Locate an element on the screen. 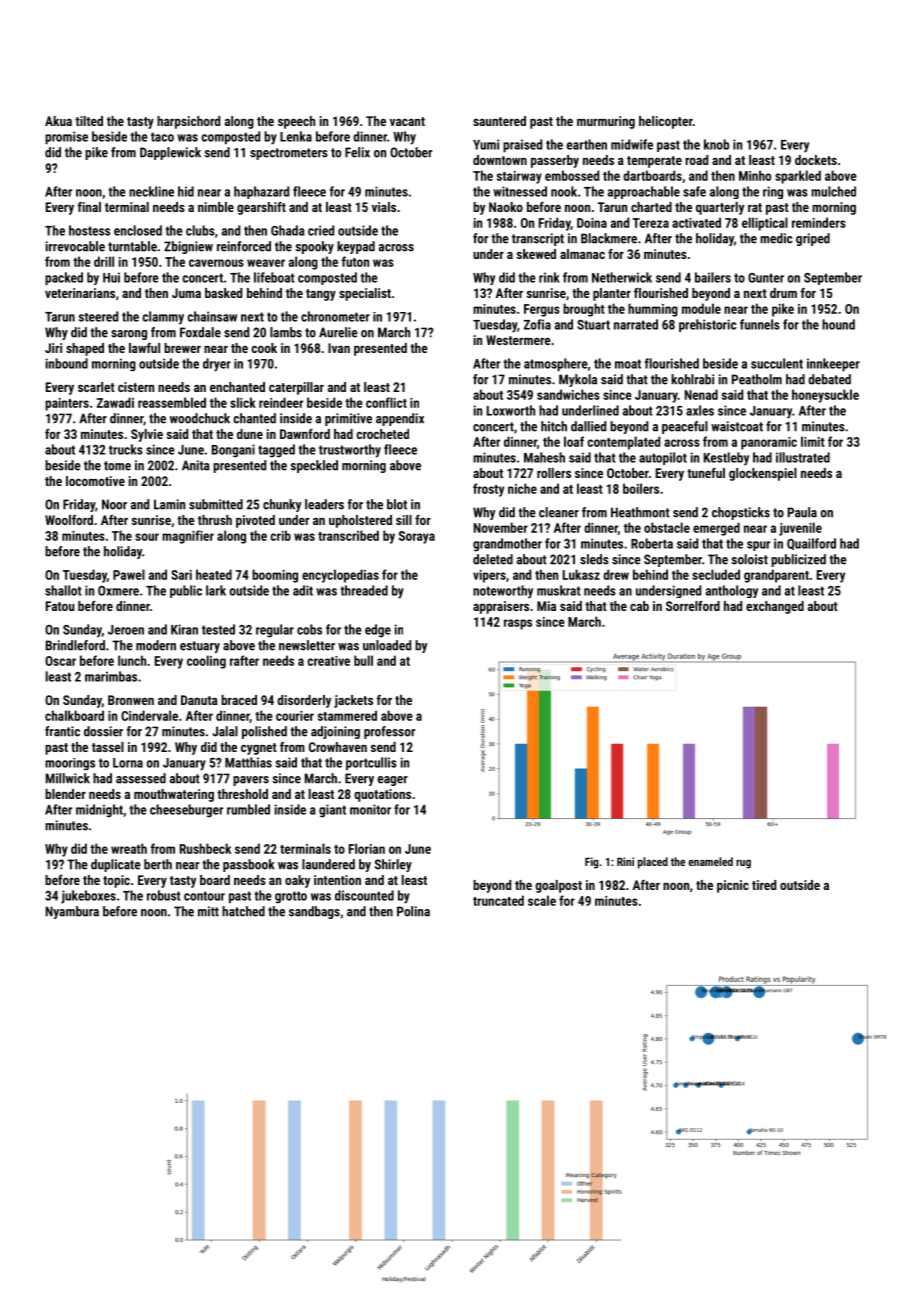  sandbags is located at coordinates (314, 912).
